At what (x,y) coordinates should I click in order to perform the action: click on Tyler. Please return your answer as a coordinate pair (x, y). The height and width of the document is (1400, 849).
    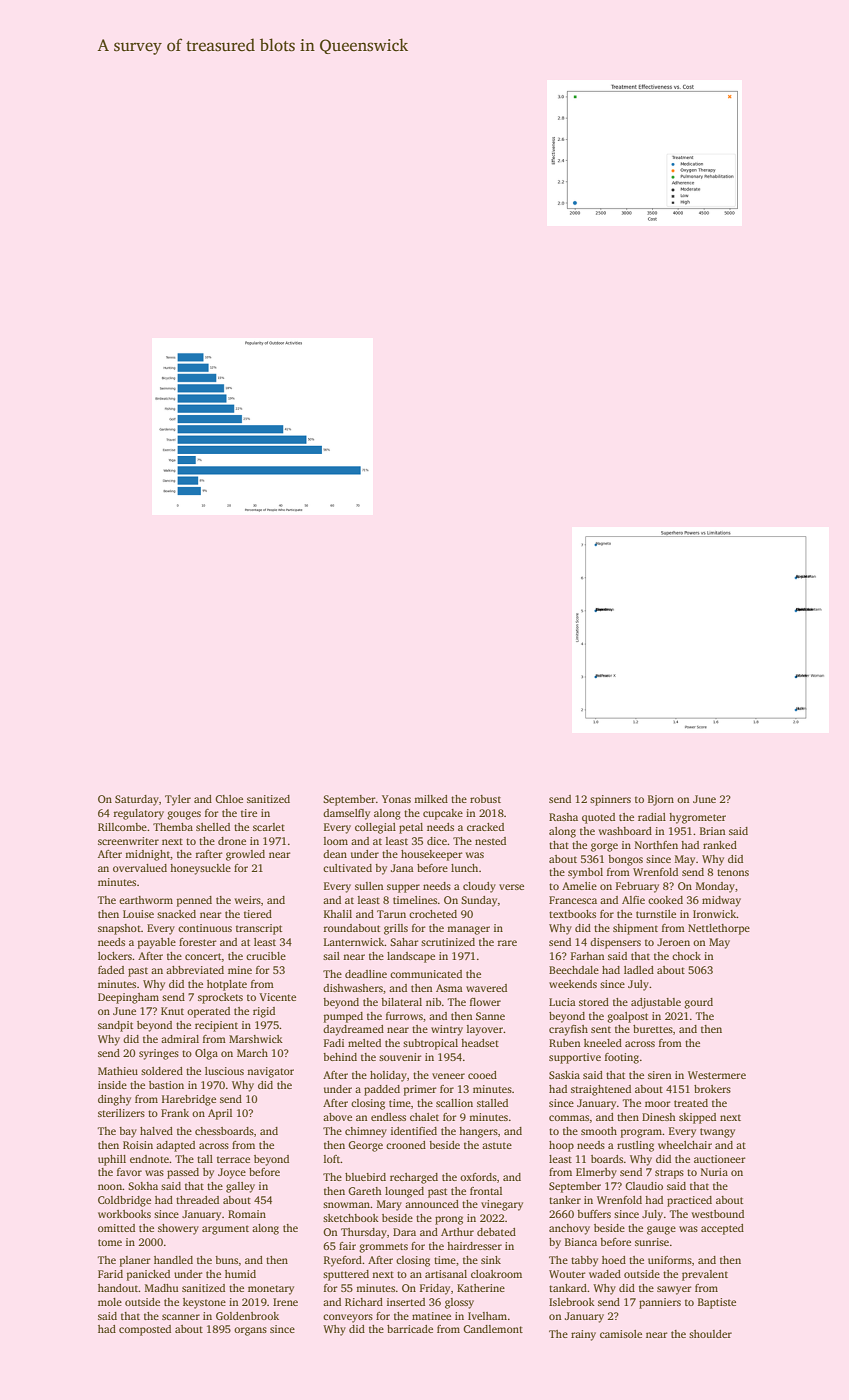
    Looking at the image, I should click on (178, 800).
